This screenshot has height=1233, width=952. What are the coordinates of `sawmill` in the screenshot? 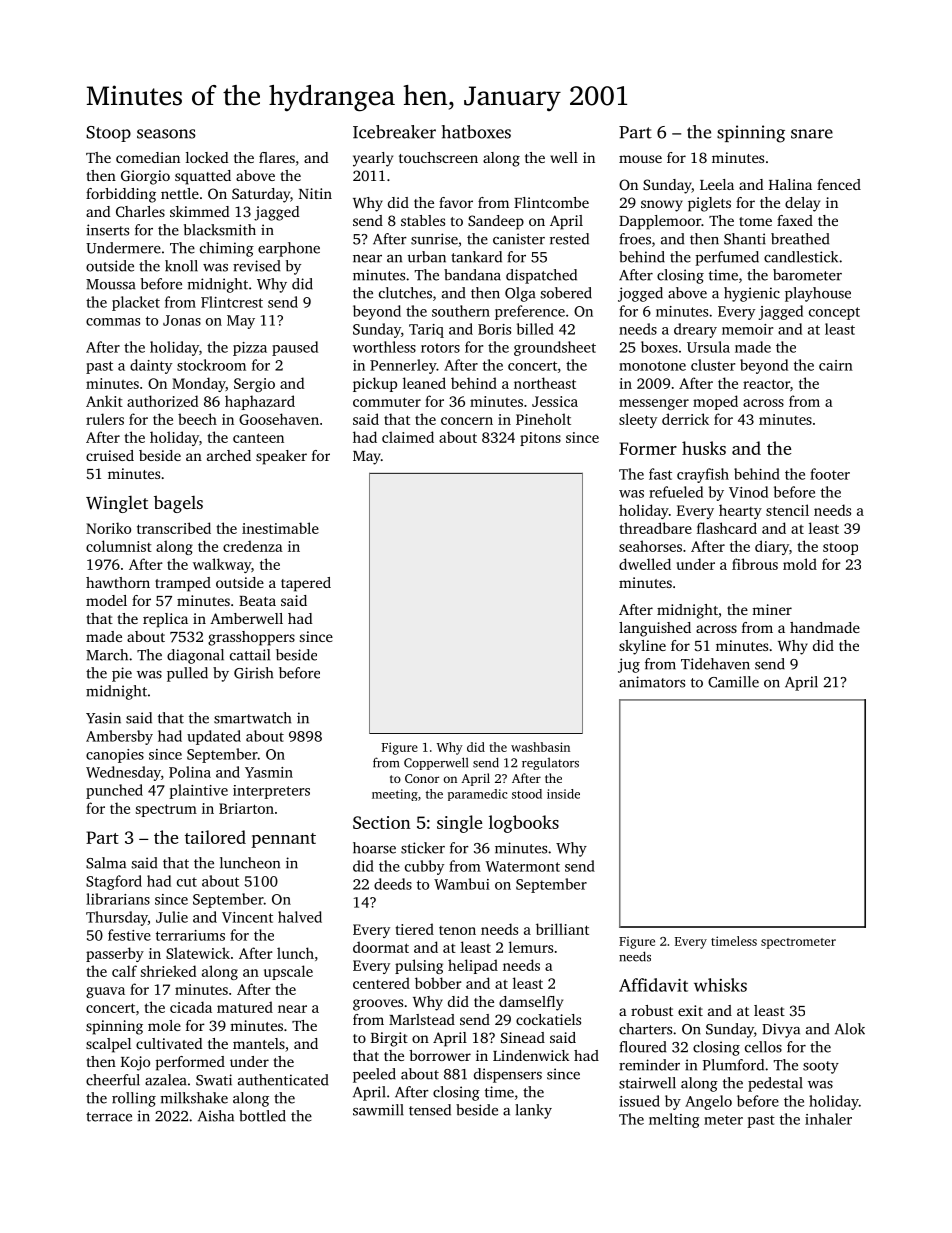 It's located at (378, 1110).
